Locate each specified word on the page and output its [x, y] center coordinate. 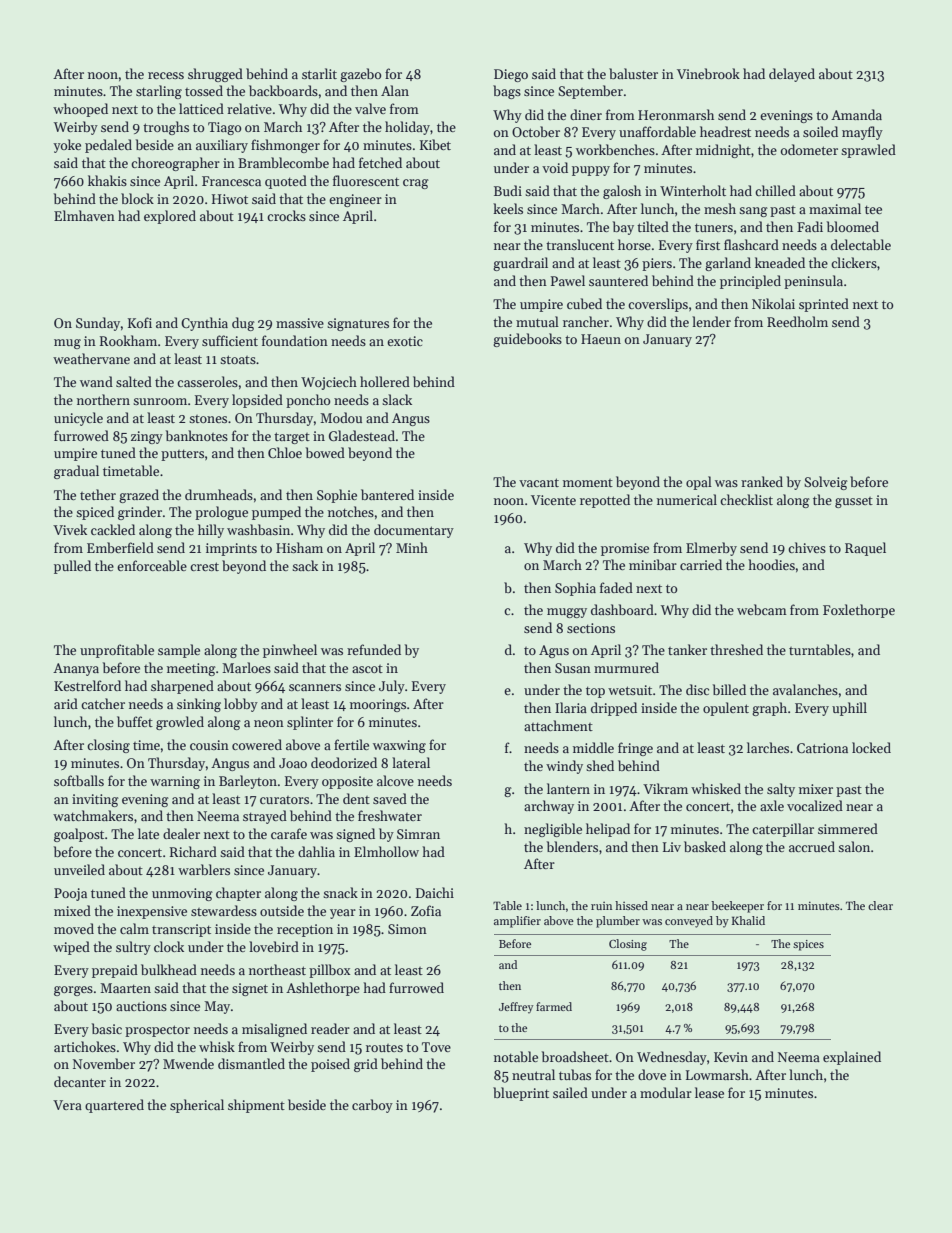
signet [250, 989]
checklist [746, 499]
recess [166, 75]
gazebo [360, 75]
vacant [539, 482]
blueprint [521, 1094]
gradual [76, 472]
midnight [723, 151]
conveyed [689, 922]
